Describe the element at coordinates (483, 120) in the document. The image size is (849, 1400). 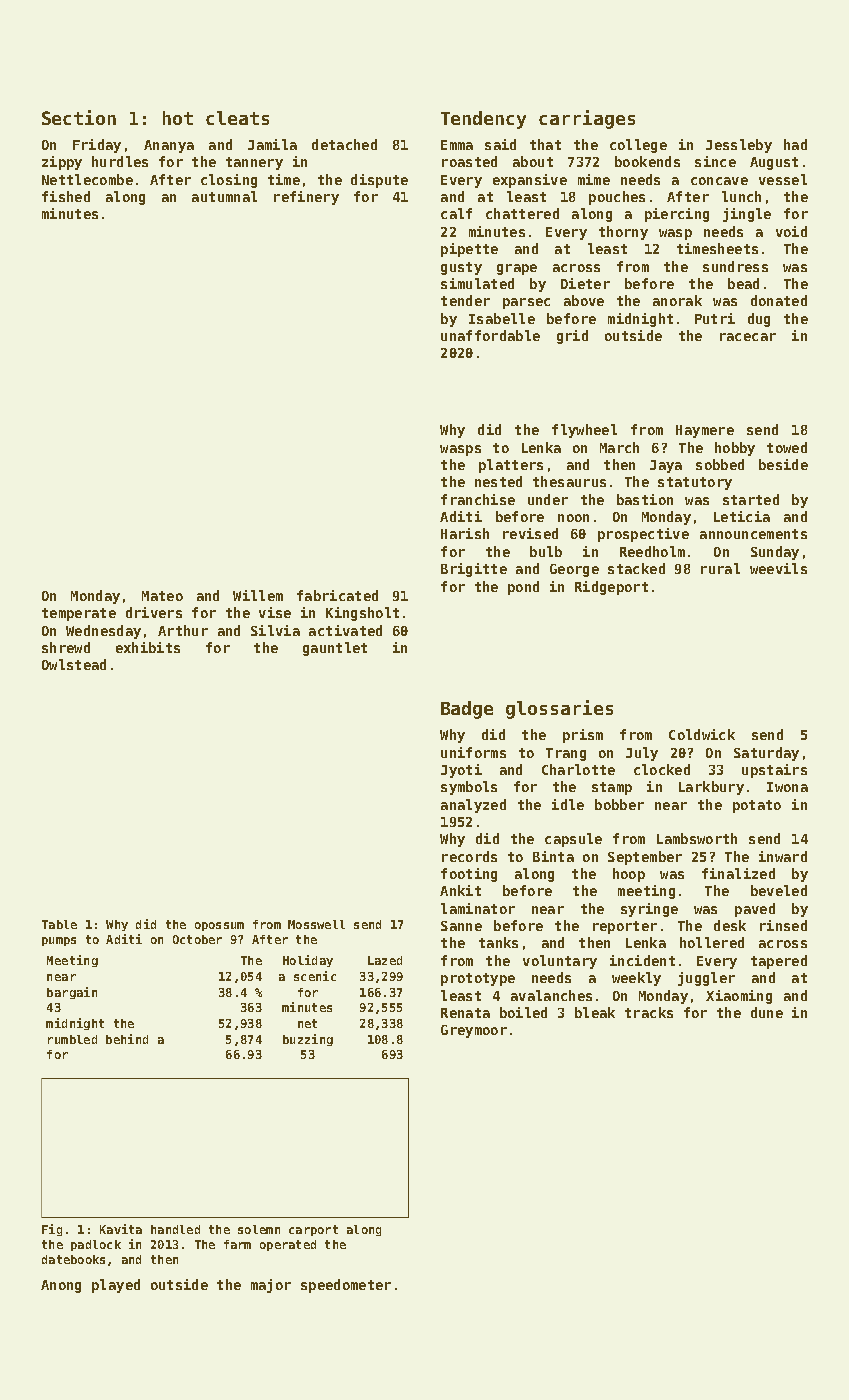
I see `Tendency` at that location.
